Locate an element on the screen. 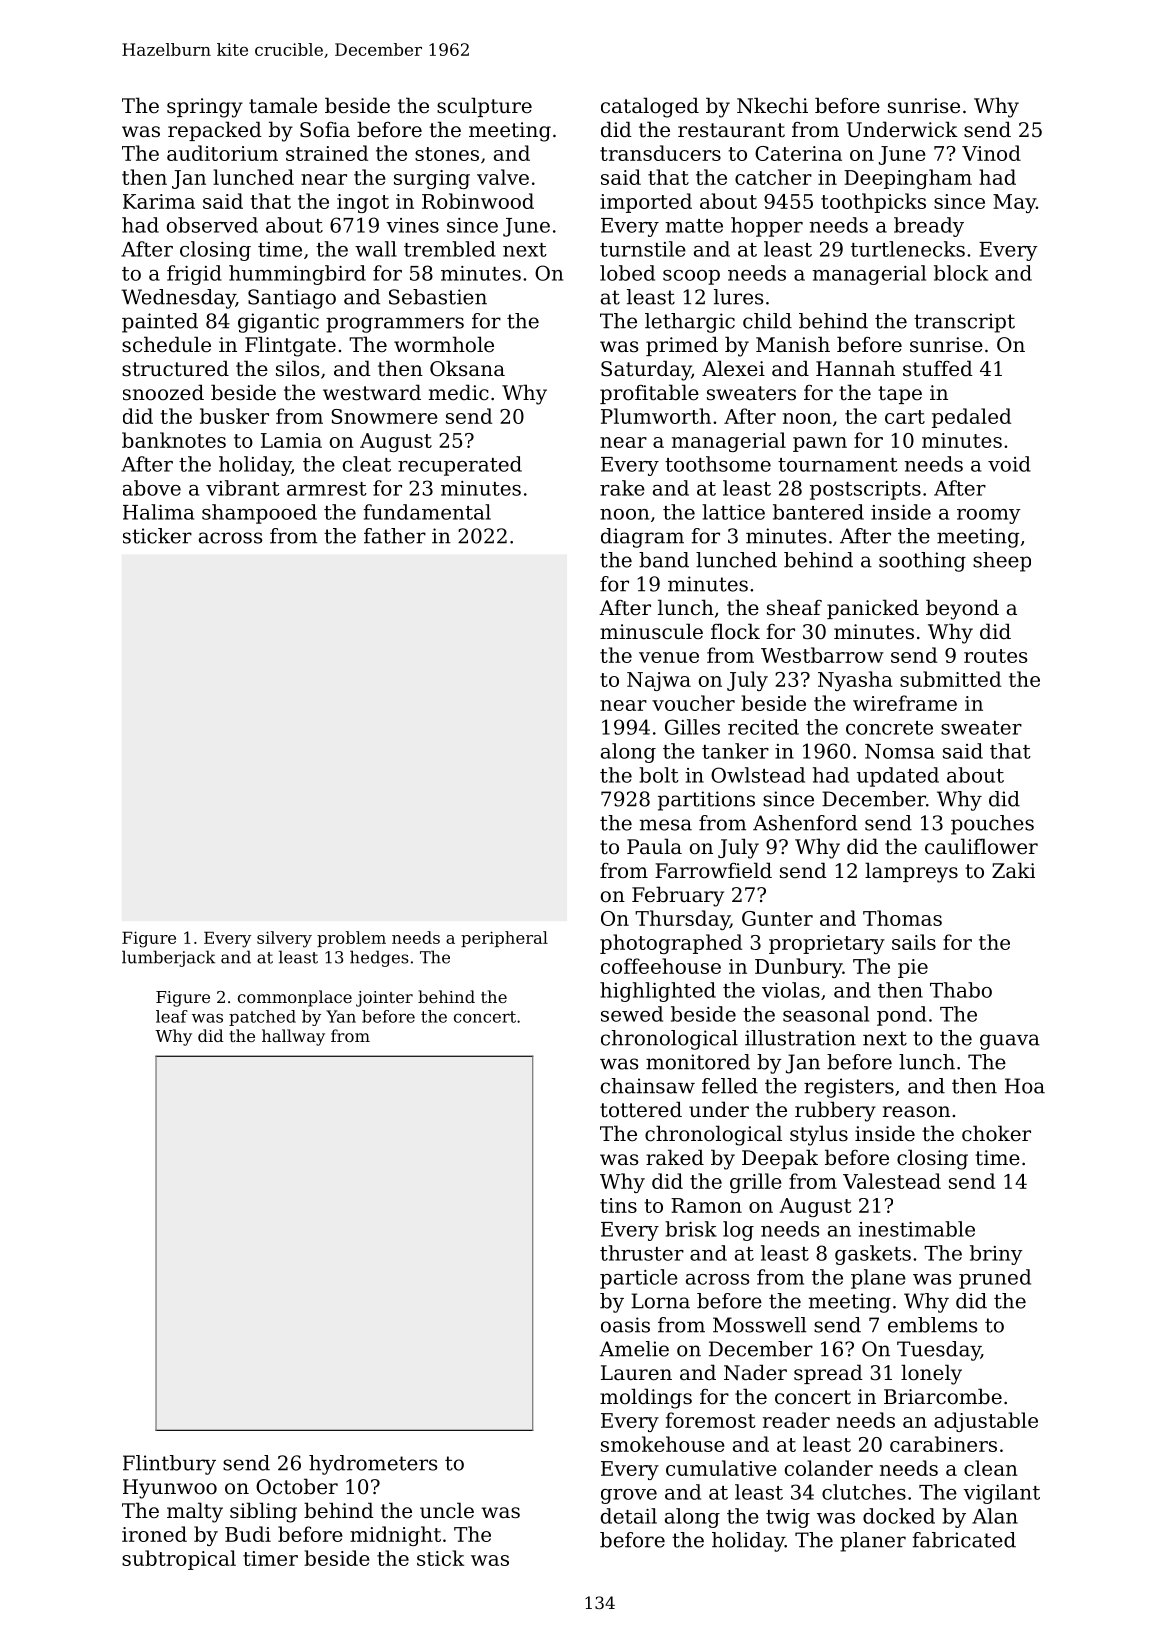 The height and width of the screenshot is (1650, 1167). observed is located at coordinates (212, 225).
